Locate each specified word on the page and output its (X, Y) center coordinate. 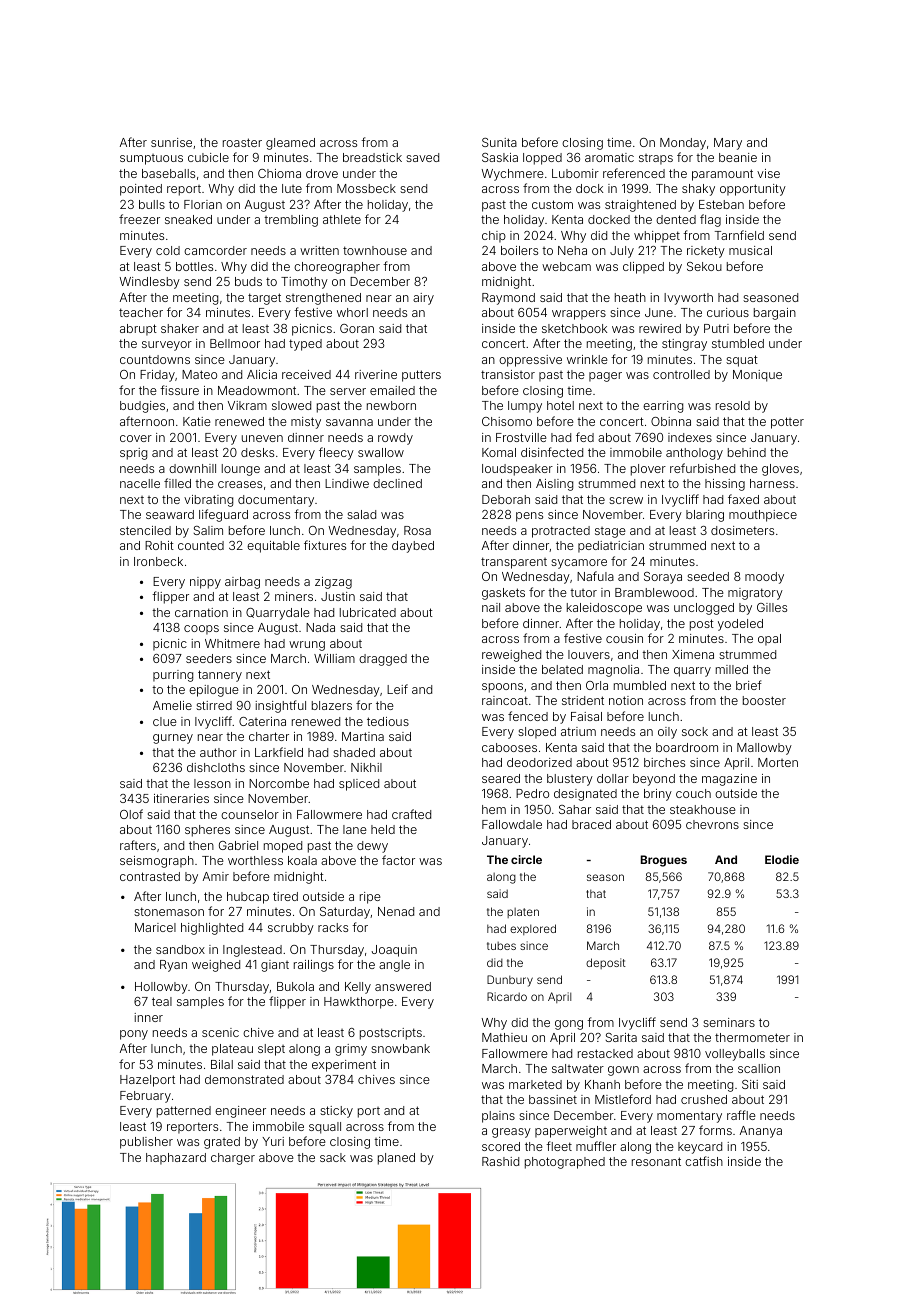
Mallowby (764, 749)
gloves (780, 470)
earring (663, 407)
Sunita (499, 142)
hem (494, 809)
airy (423, 299)
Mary (728, 144)
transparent (514, 563)
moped (283, 847)
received (306, 374)
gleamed (290, 144)
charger (233, 1159)
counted (201, 545)
